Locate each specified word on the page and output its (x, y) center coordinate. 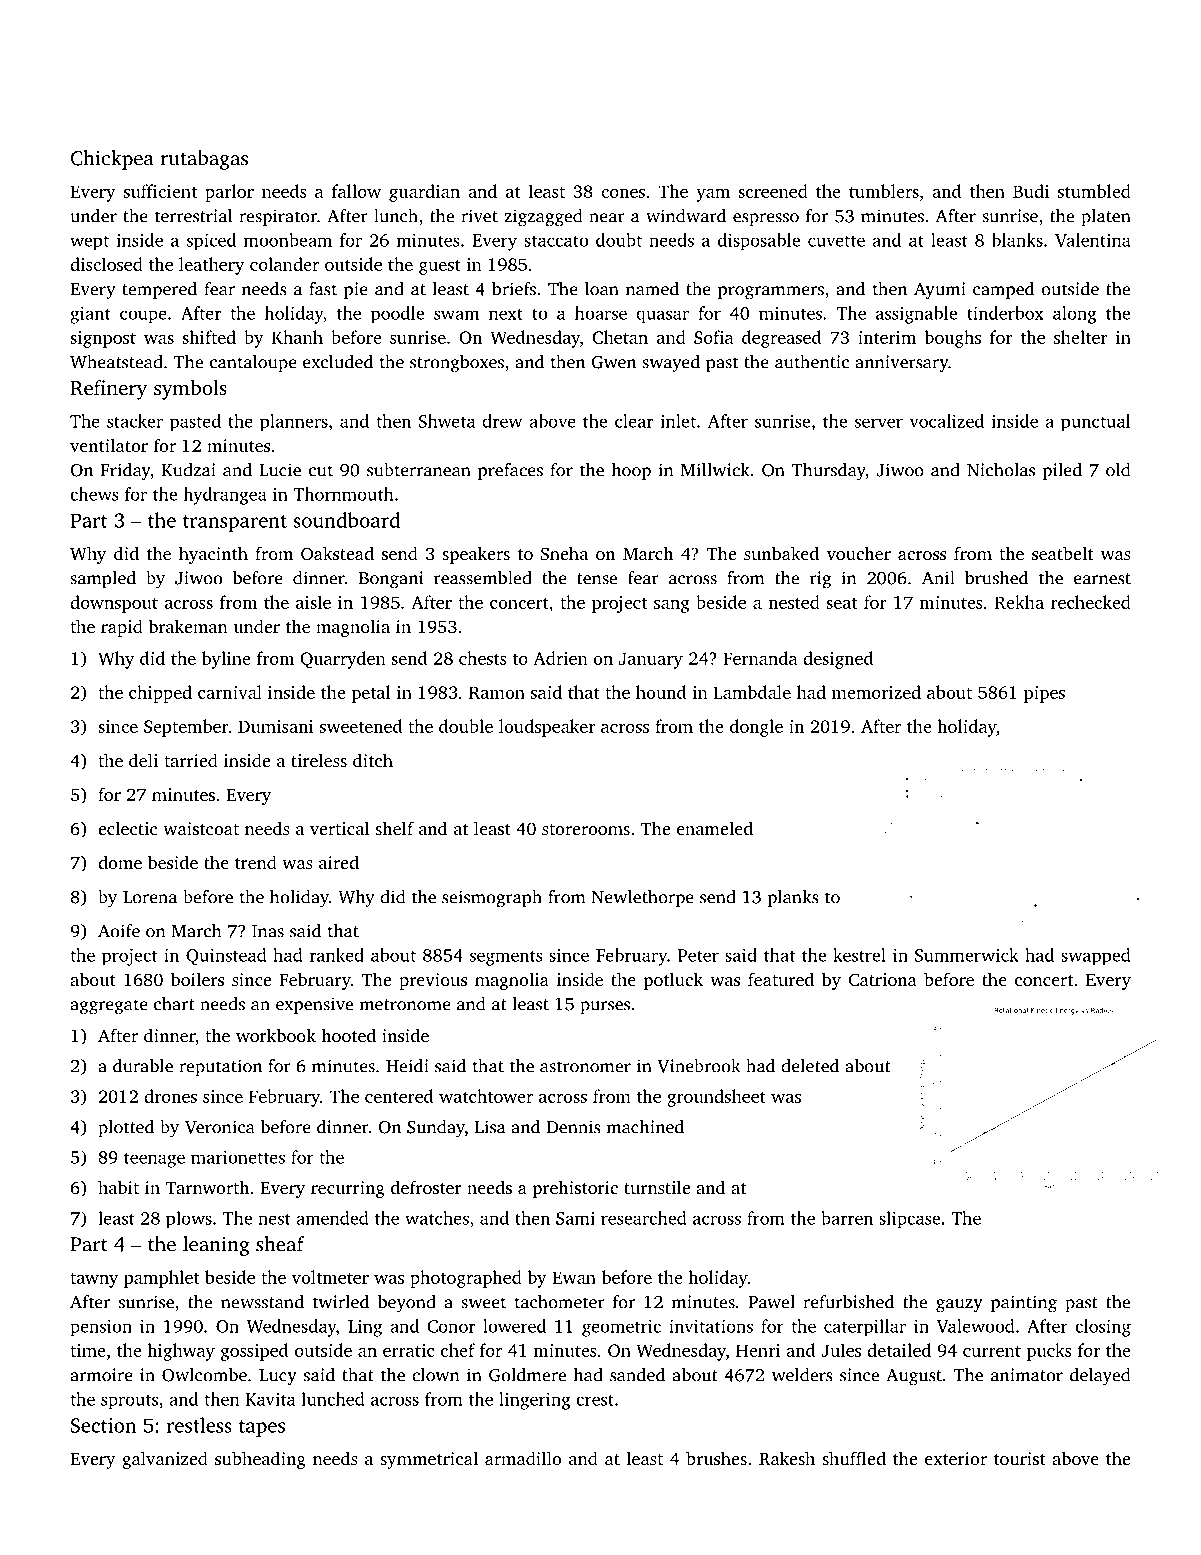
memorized (876, 692)
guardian (424, 193)
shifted (209, 337)
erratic (408, 1350)
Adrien (560, 658)
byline (226, 660)
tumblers (884, 191)
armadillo (523, 1458)
